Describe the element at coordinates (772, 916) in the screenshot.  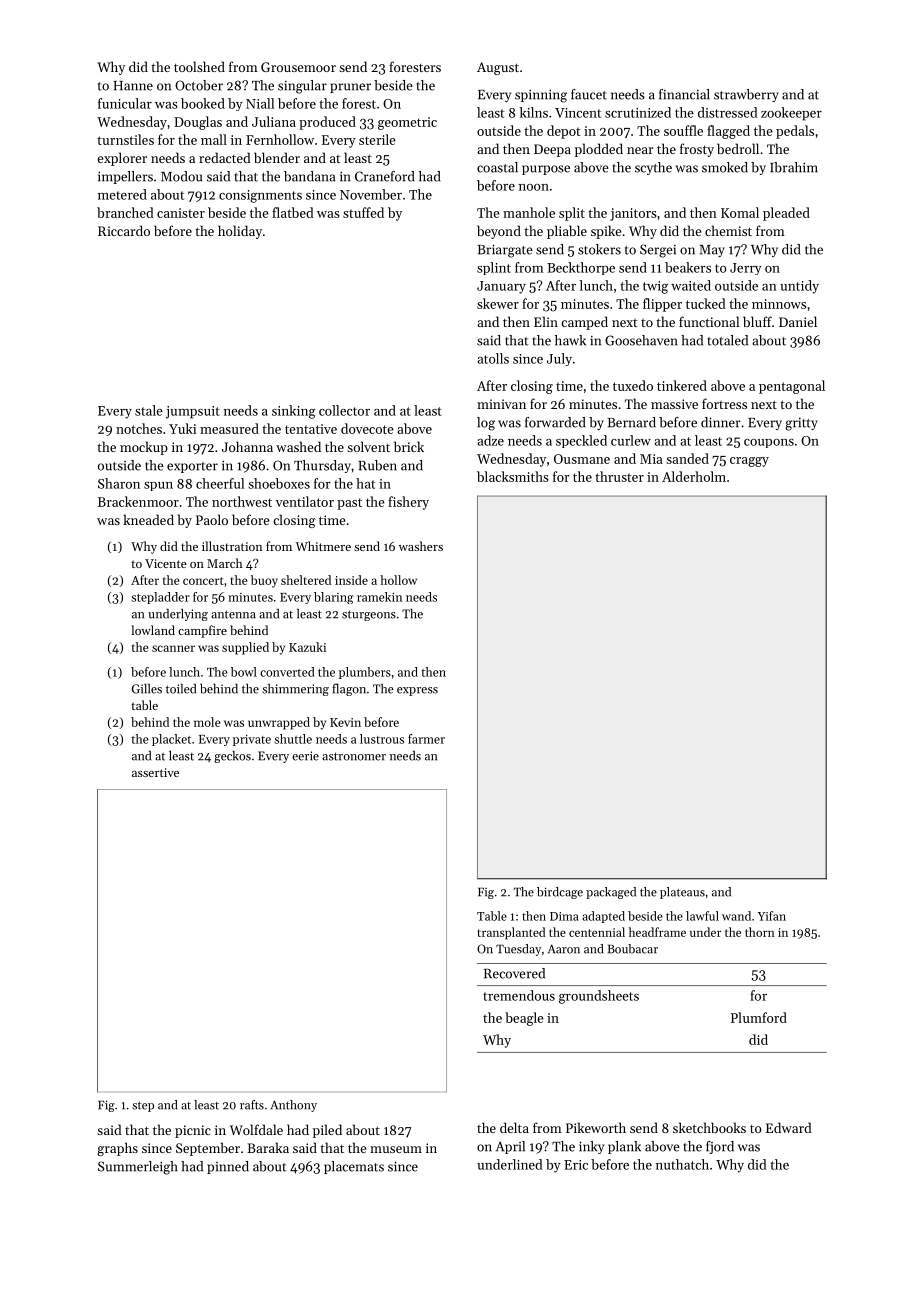
I see `Yifan` at that location.
